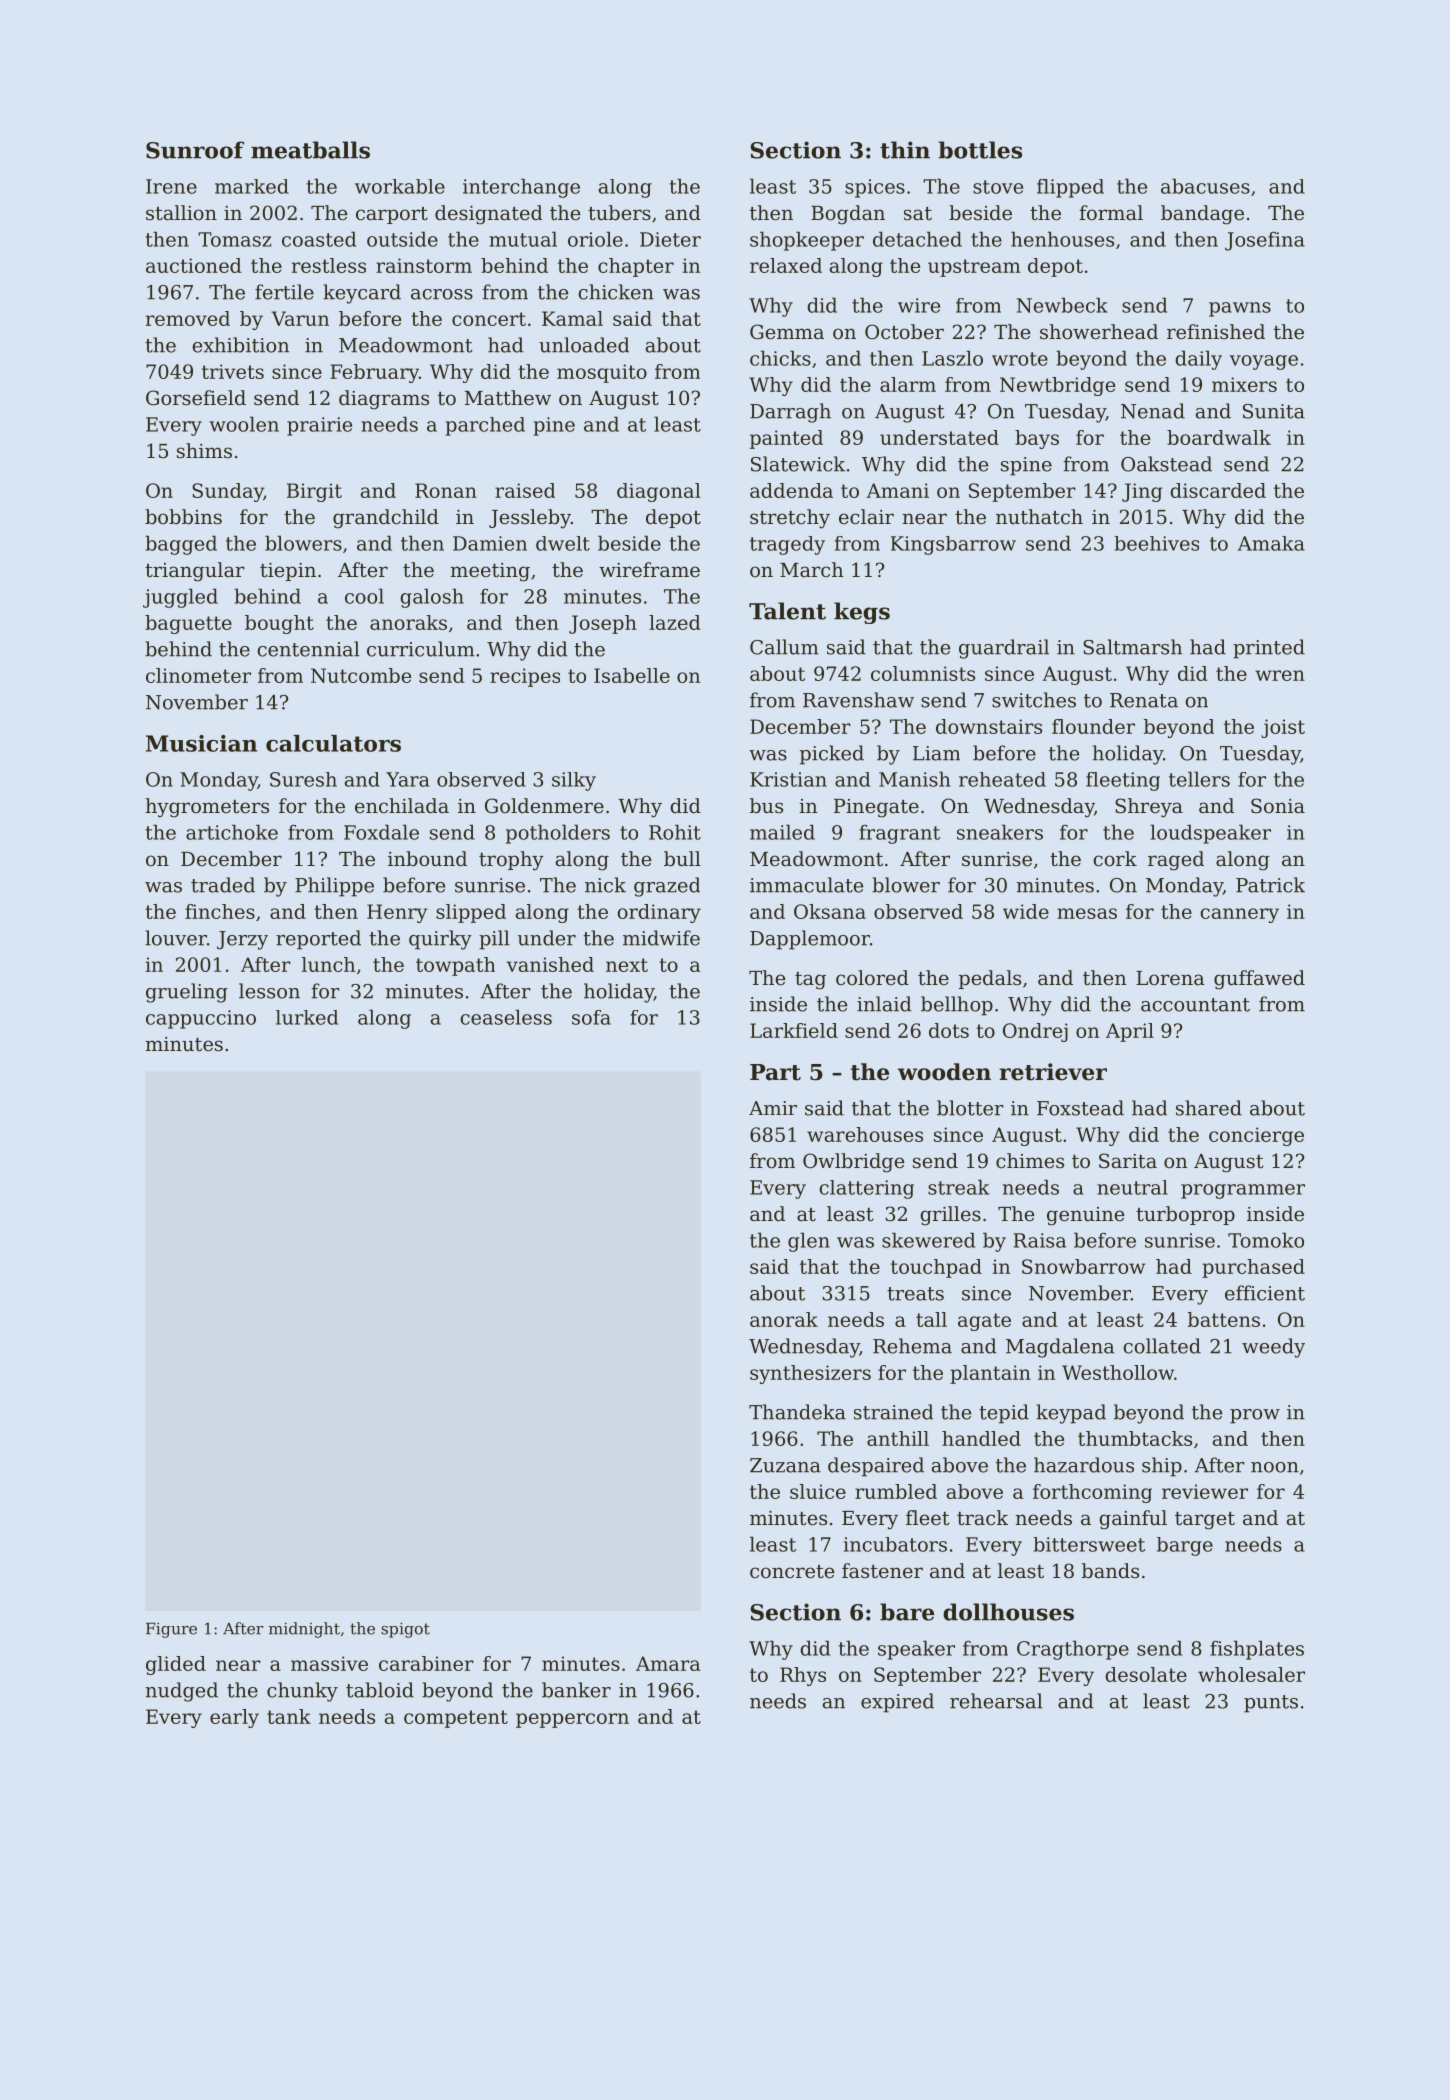 Image resolution: width=1450 pixels, height=2100 pixels. What do you see at coordinates (572, 1720) in the page?
I see `peppercorn` at bounding box center [572, 1720].
